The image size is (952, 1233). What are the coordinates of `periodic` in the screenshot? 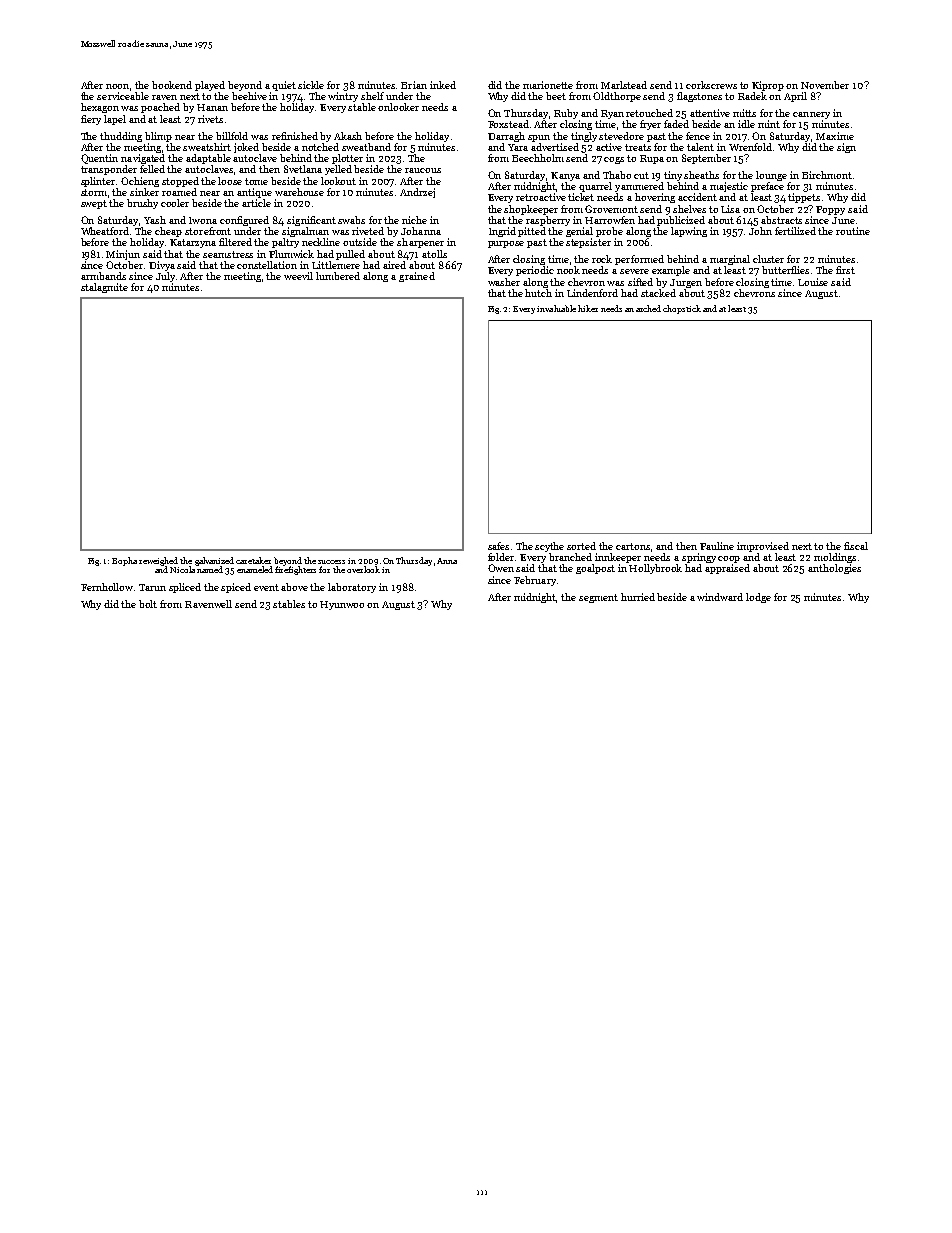 It's located at (535, 271).
